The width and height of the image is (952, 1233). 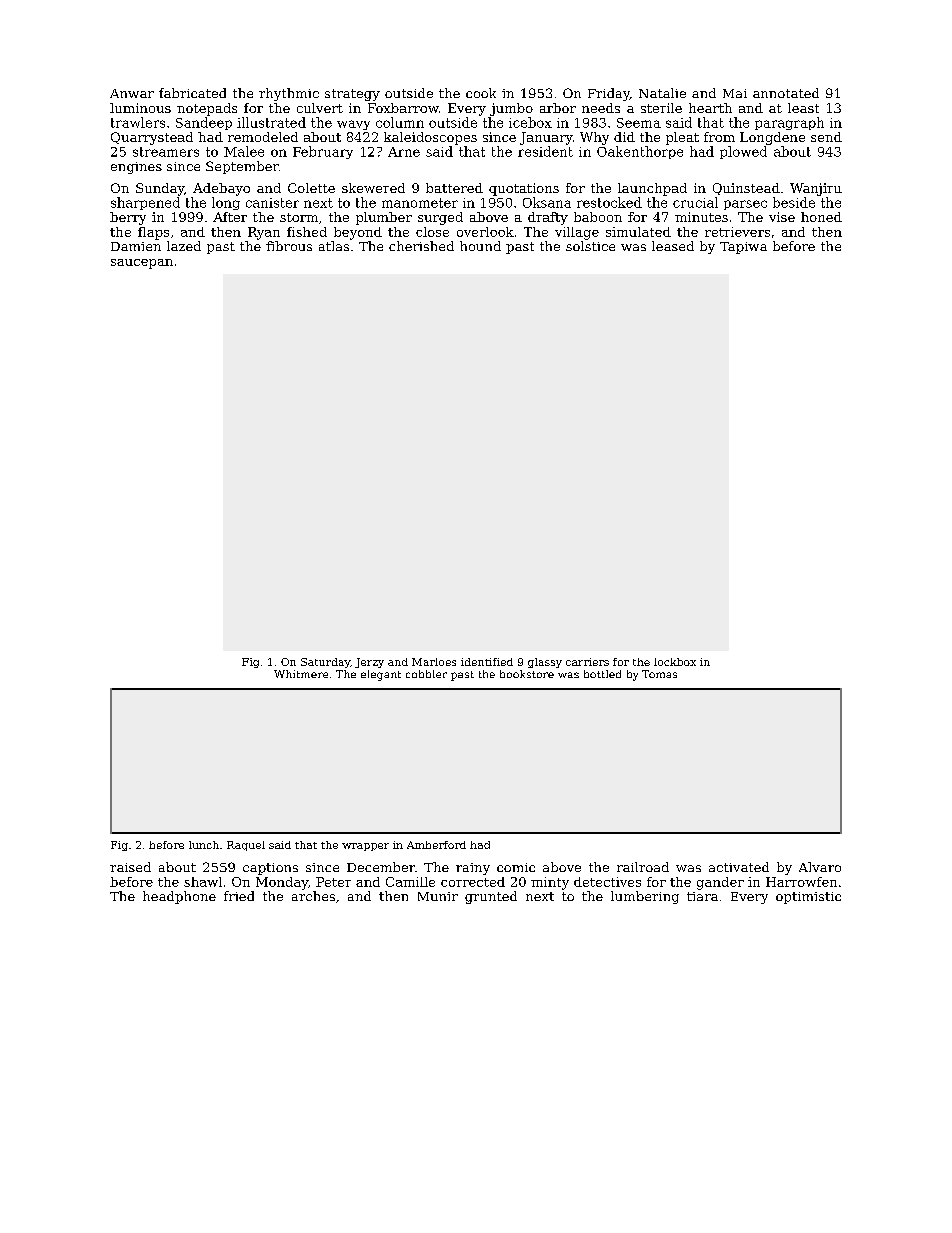 What do you see at coordinates (675, 662) in the image?
I see `lockbox` at bounding box center [675, 662].
